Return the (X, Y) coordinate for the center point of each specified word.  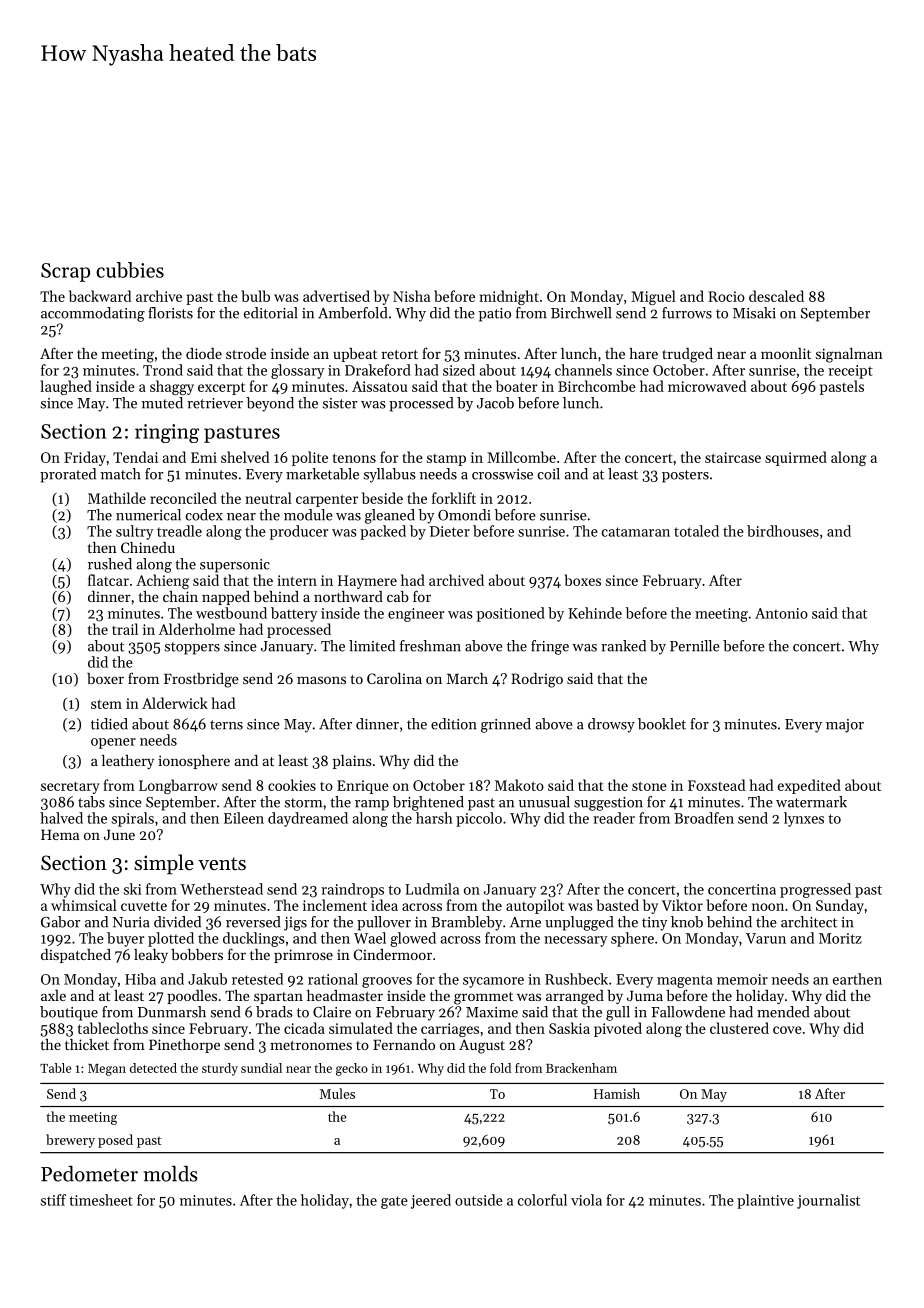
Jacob (495, 403)
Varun (766, 938)
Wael (370, 938)
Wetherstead (221, 889)
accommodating (93, 314)
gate (394, 1202)
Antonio (781, 613)
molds (170, 1174)
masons (321, 680)
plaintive (765, 1201)
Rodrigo (537, 680)
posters (685, 476)
